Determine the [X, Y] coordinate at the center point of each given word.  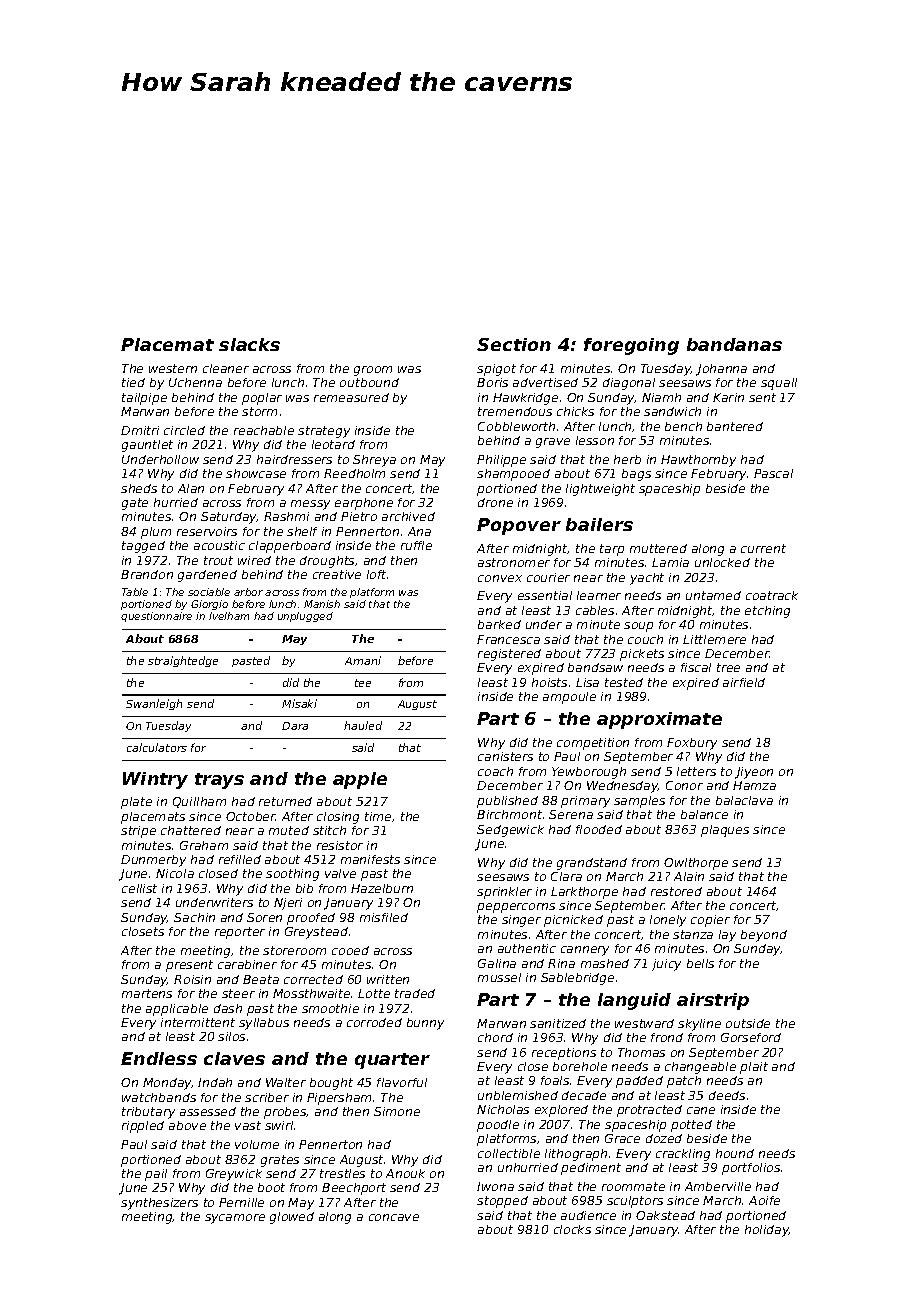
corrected [313, 979]
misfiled [384, 917]
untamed [713, 595]
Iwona [495, 1186]
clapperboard [290, 547]
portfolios [751, 1169]
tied [133, 382]
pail [156, 1175]
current [763, 548]
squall [779, 384]
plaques [725, 831]
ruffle [416, 545]
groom [373, 371]
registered [509, 655]
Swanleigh [154, 704]
